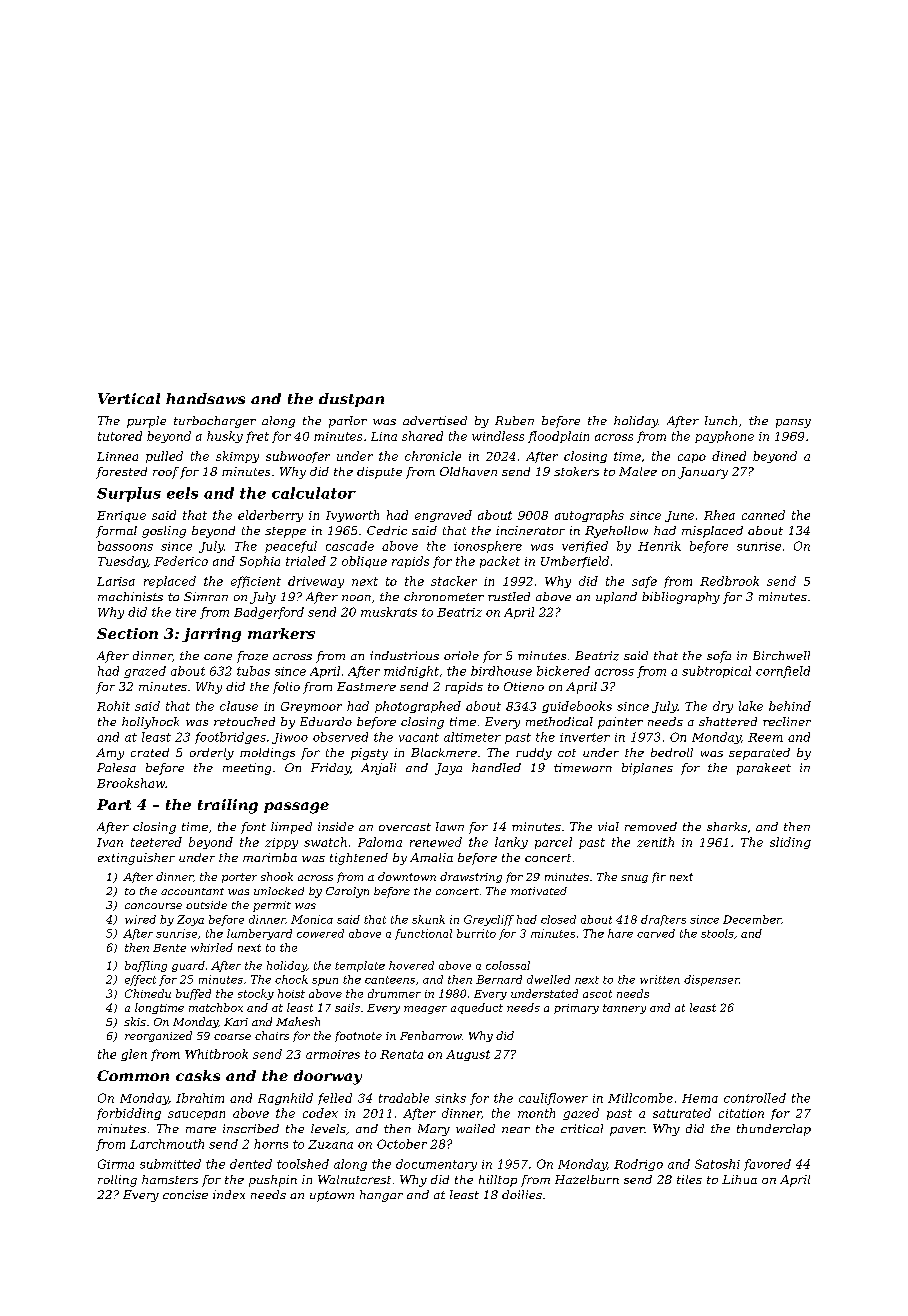  Describe the element at coordinates (419, 737) in the screenshot. I see `vacant` at that location.
